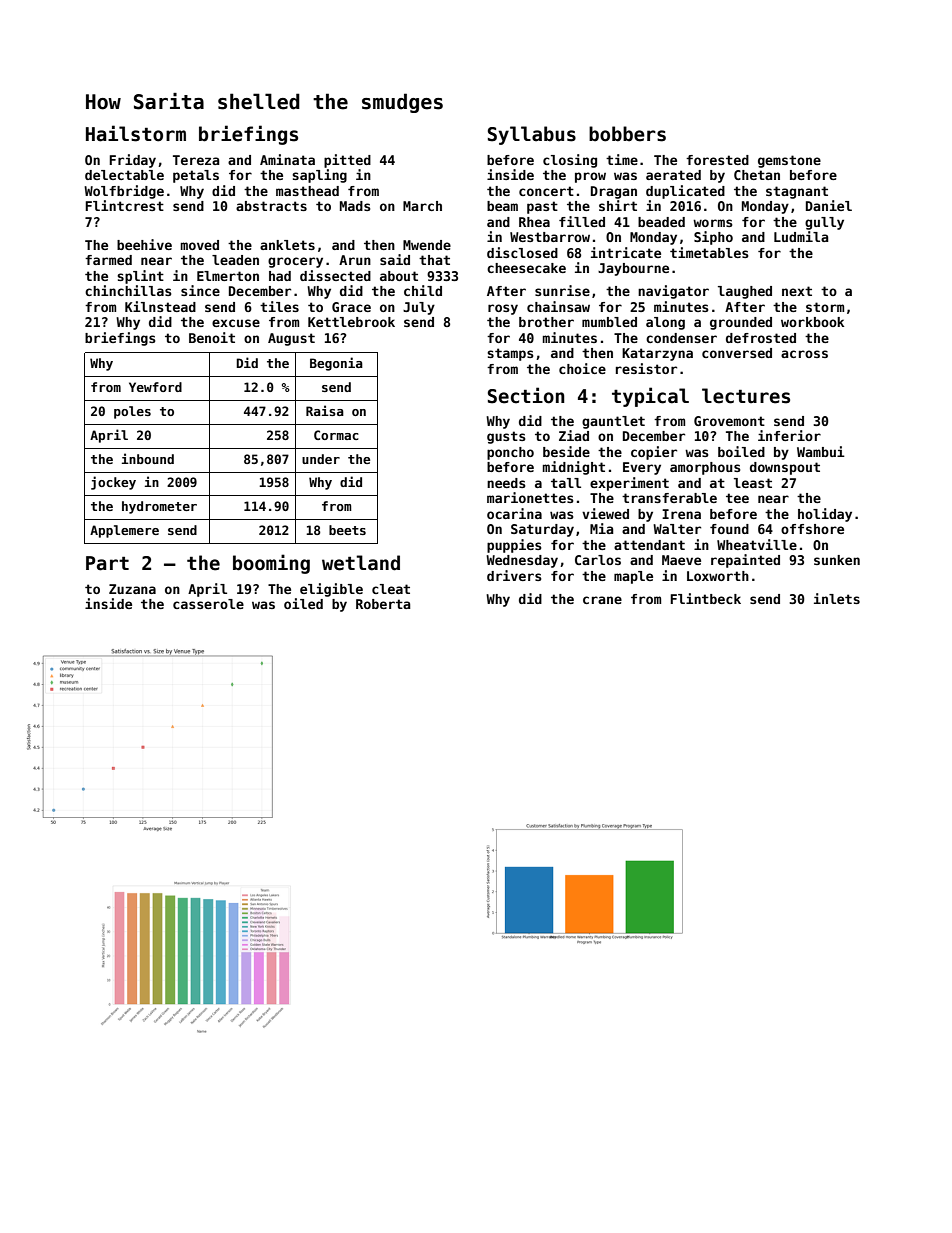  What do you see at coordinates (789, 161) in the screenshot?
I see `gemstone` at bounding box center [789, 161].
